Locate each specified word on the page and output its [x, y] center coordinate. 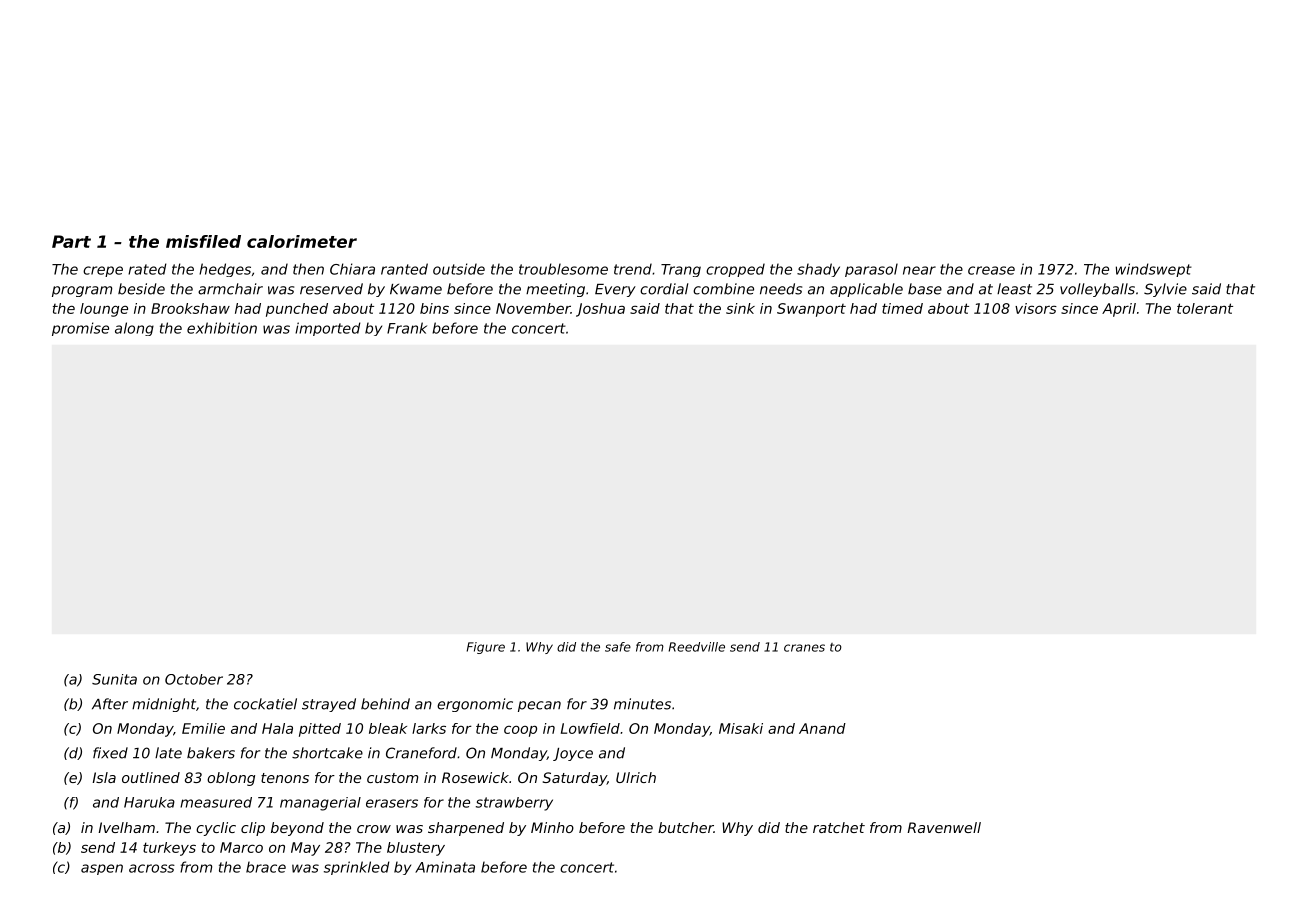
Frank [407, 328]
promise [80, 329]
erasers [392, 803]
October [194, 679]
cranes [804, 648]
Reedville [697, 647]
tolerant [1205, 308]
